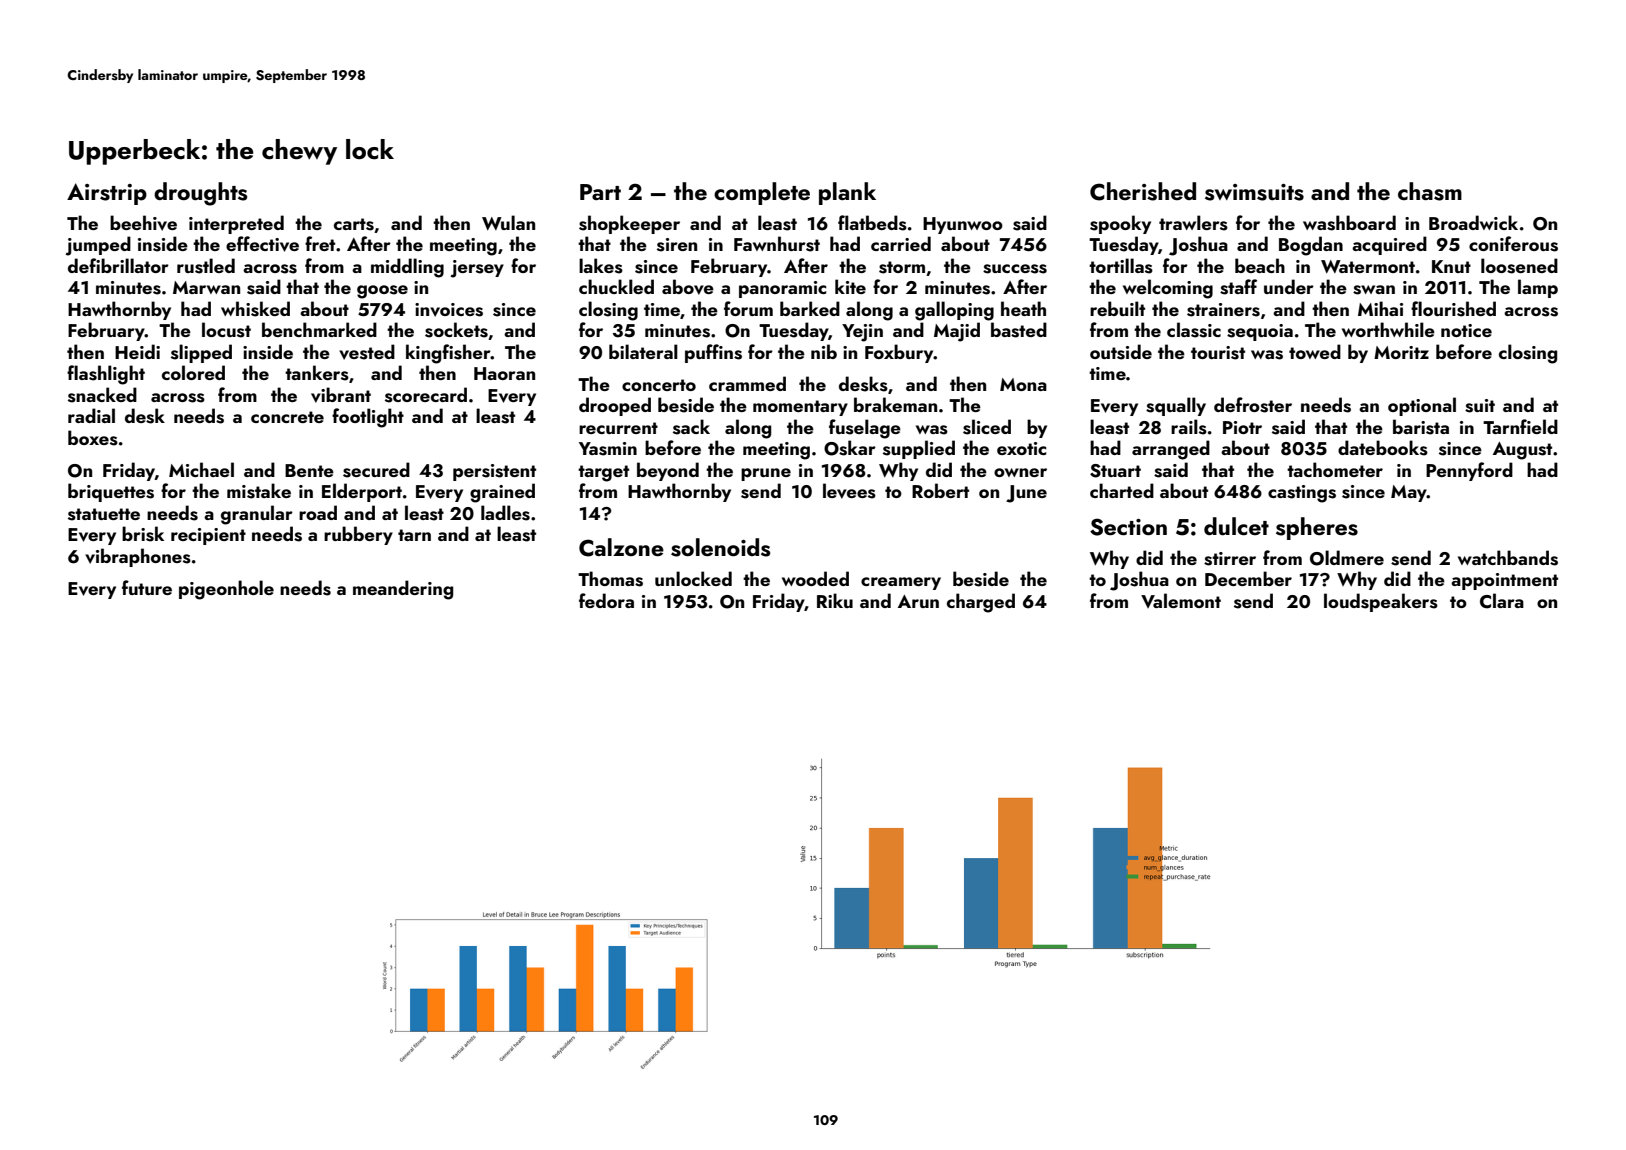 This image has height=1150, width=1626. What do you see at coordinates (600, 192) in the image?
I see `Part` at bounding box center [600, 192].
